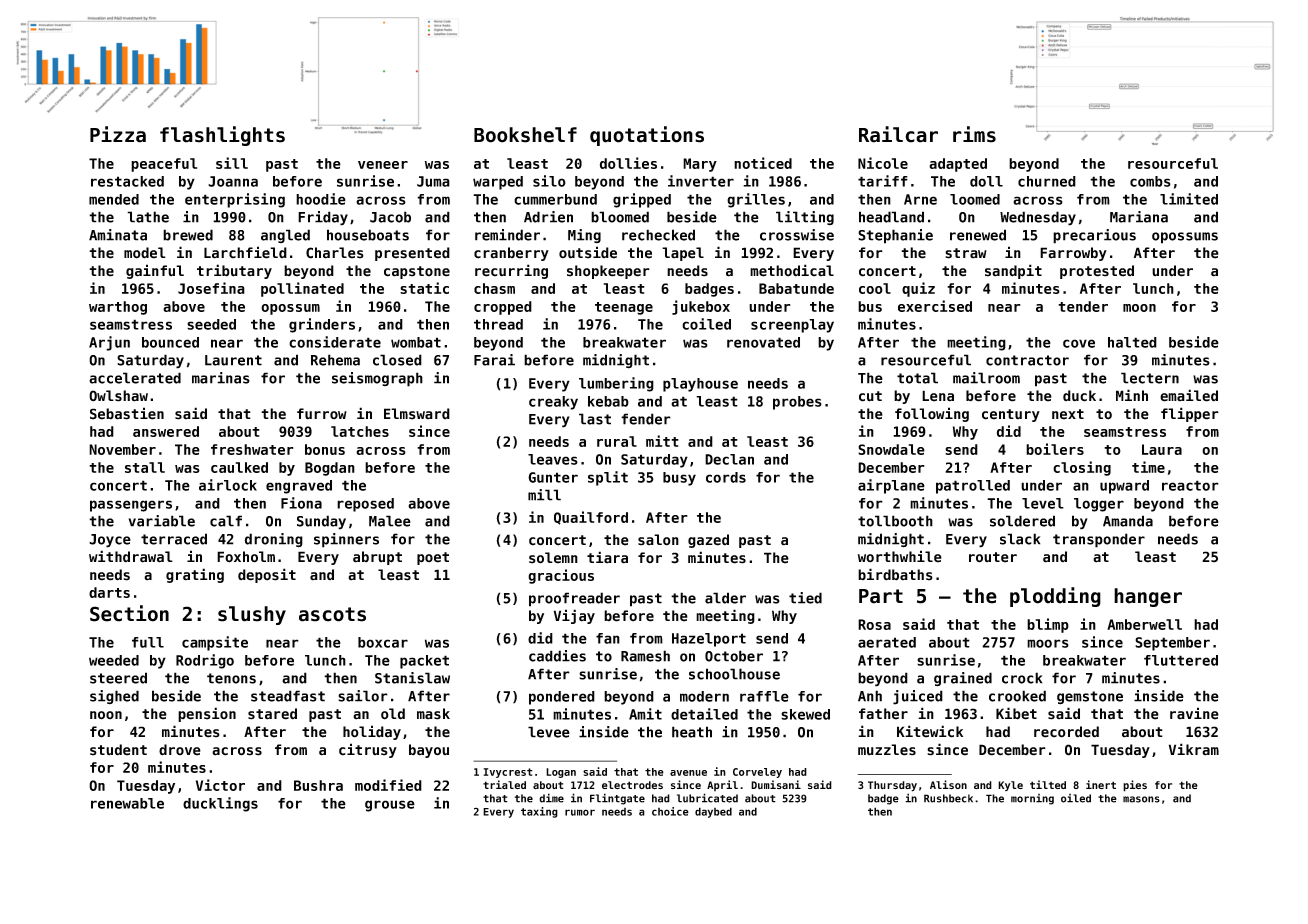 The width and height of the screenshot is (1308, 924). I want to click on rims, so click(974, 134).
